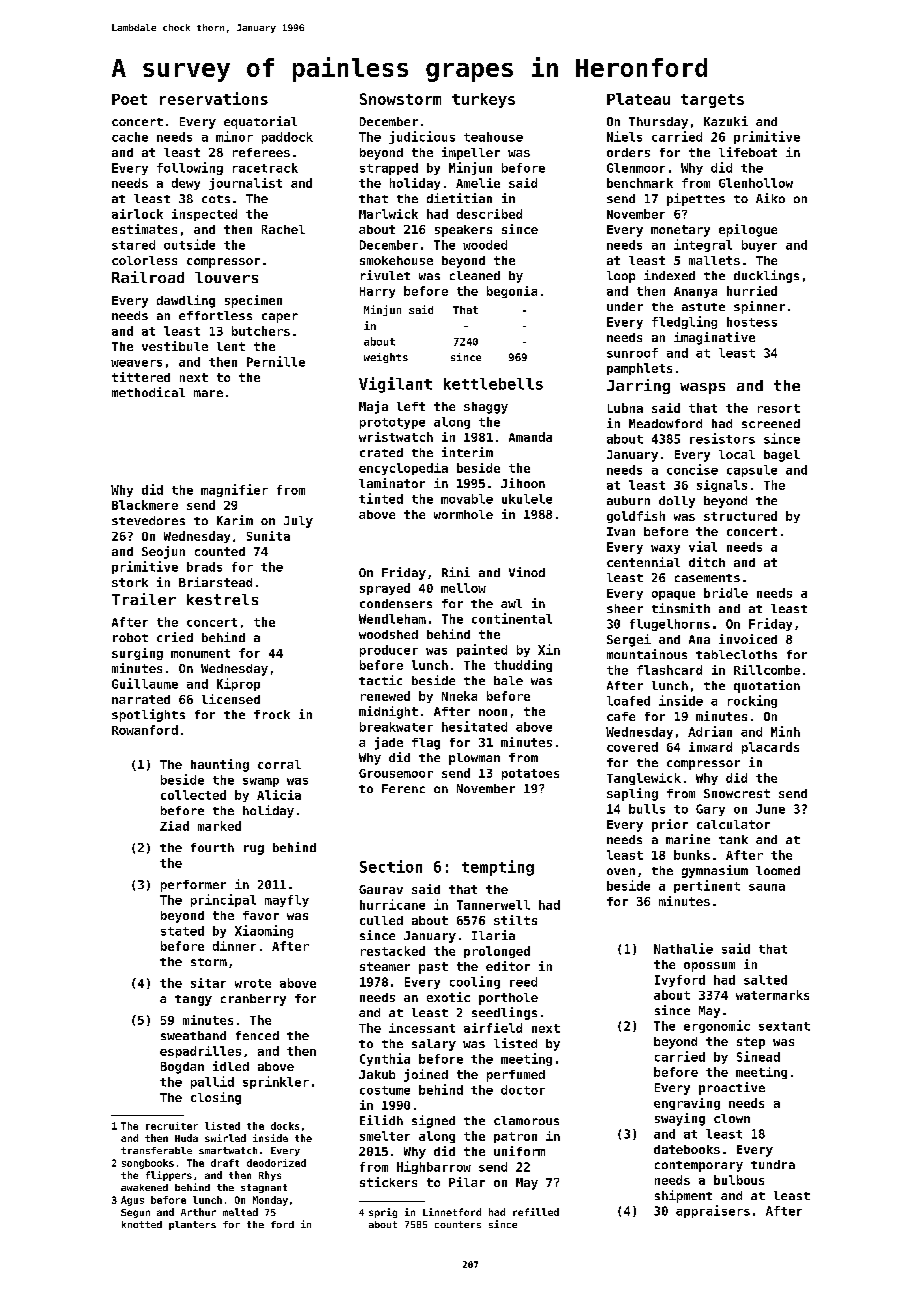  What do you see at coordinates (770, 809) in the document?
I see `June` at bounding box center [770, 809].
